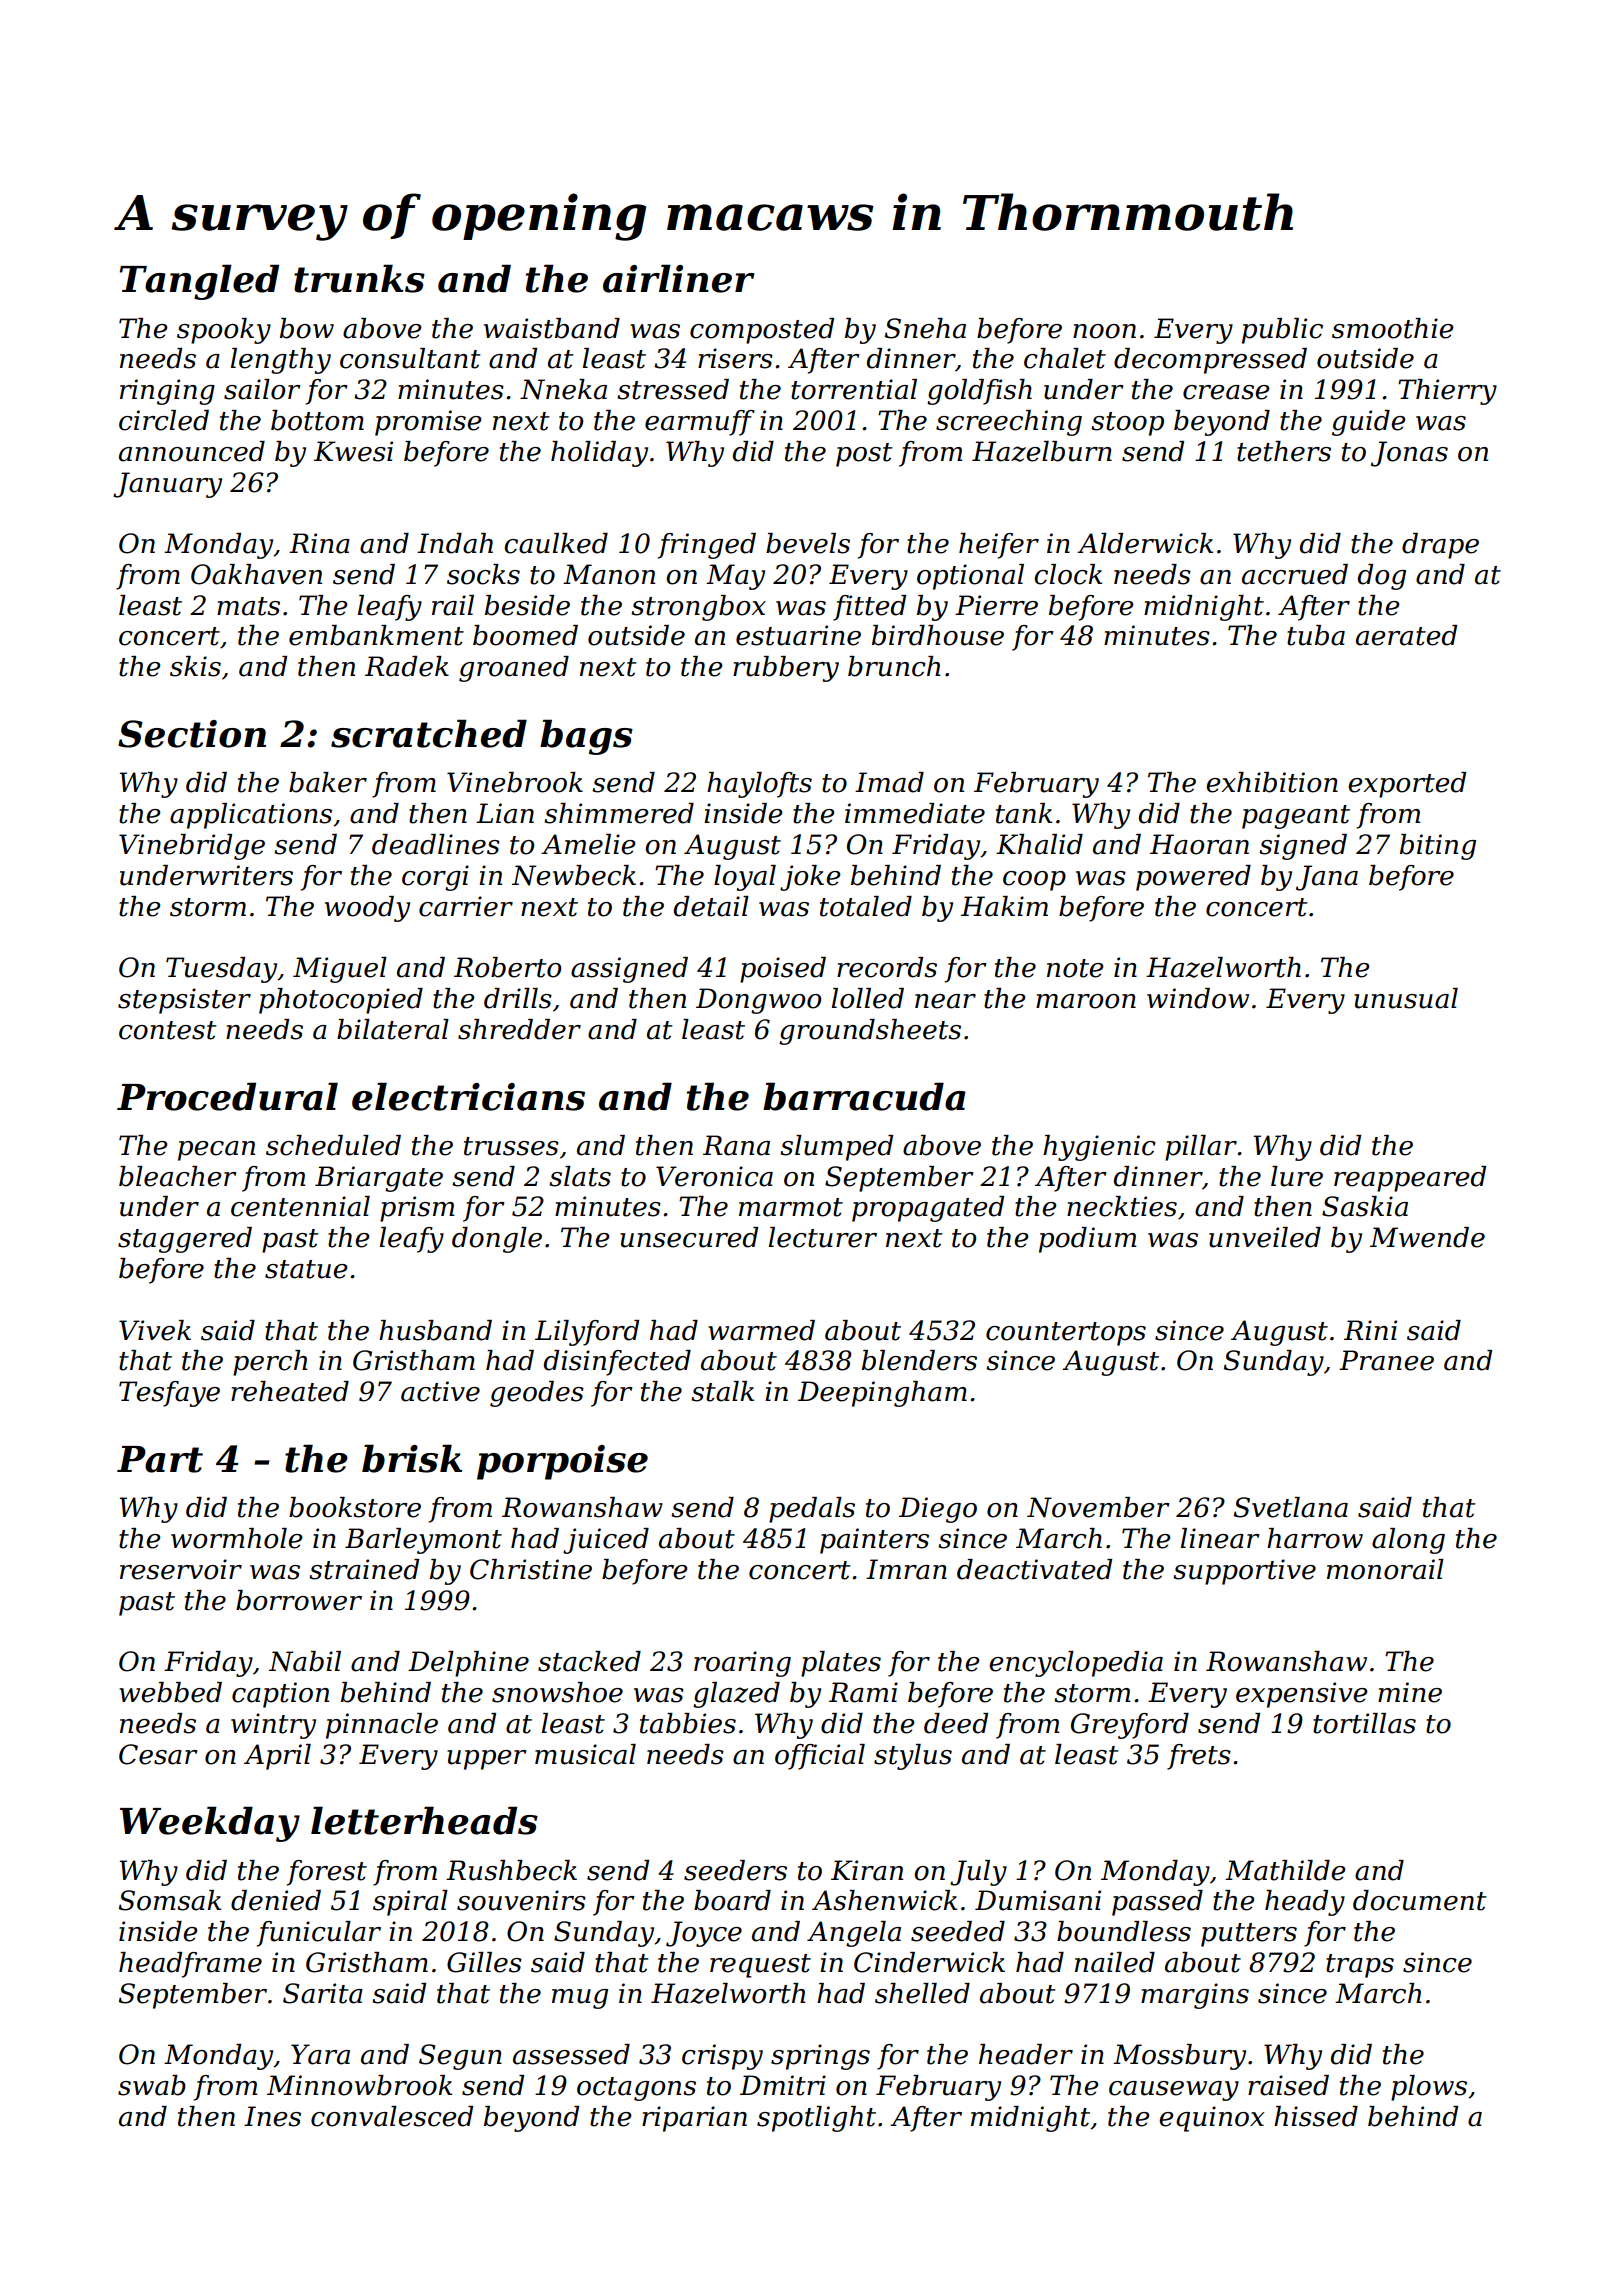 Image resolution: width=1620 pixels, height=2292 pixels. What do you see at coordinates (915, 813) in the image?
I see `immediate` at bounding box center [915, 813].
